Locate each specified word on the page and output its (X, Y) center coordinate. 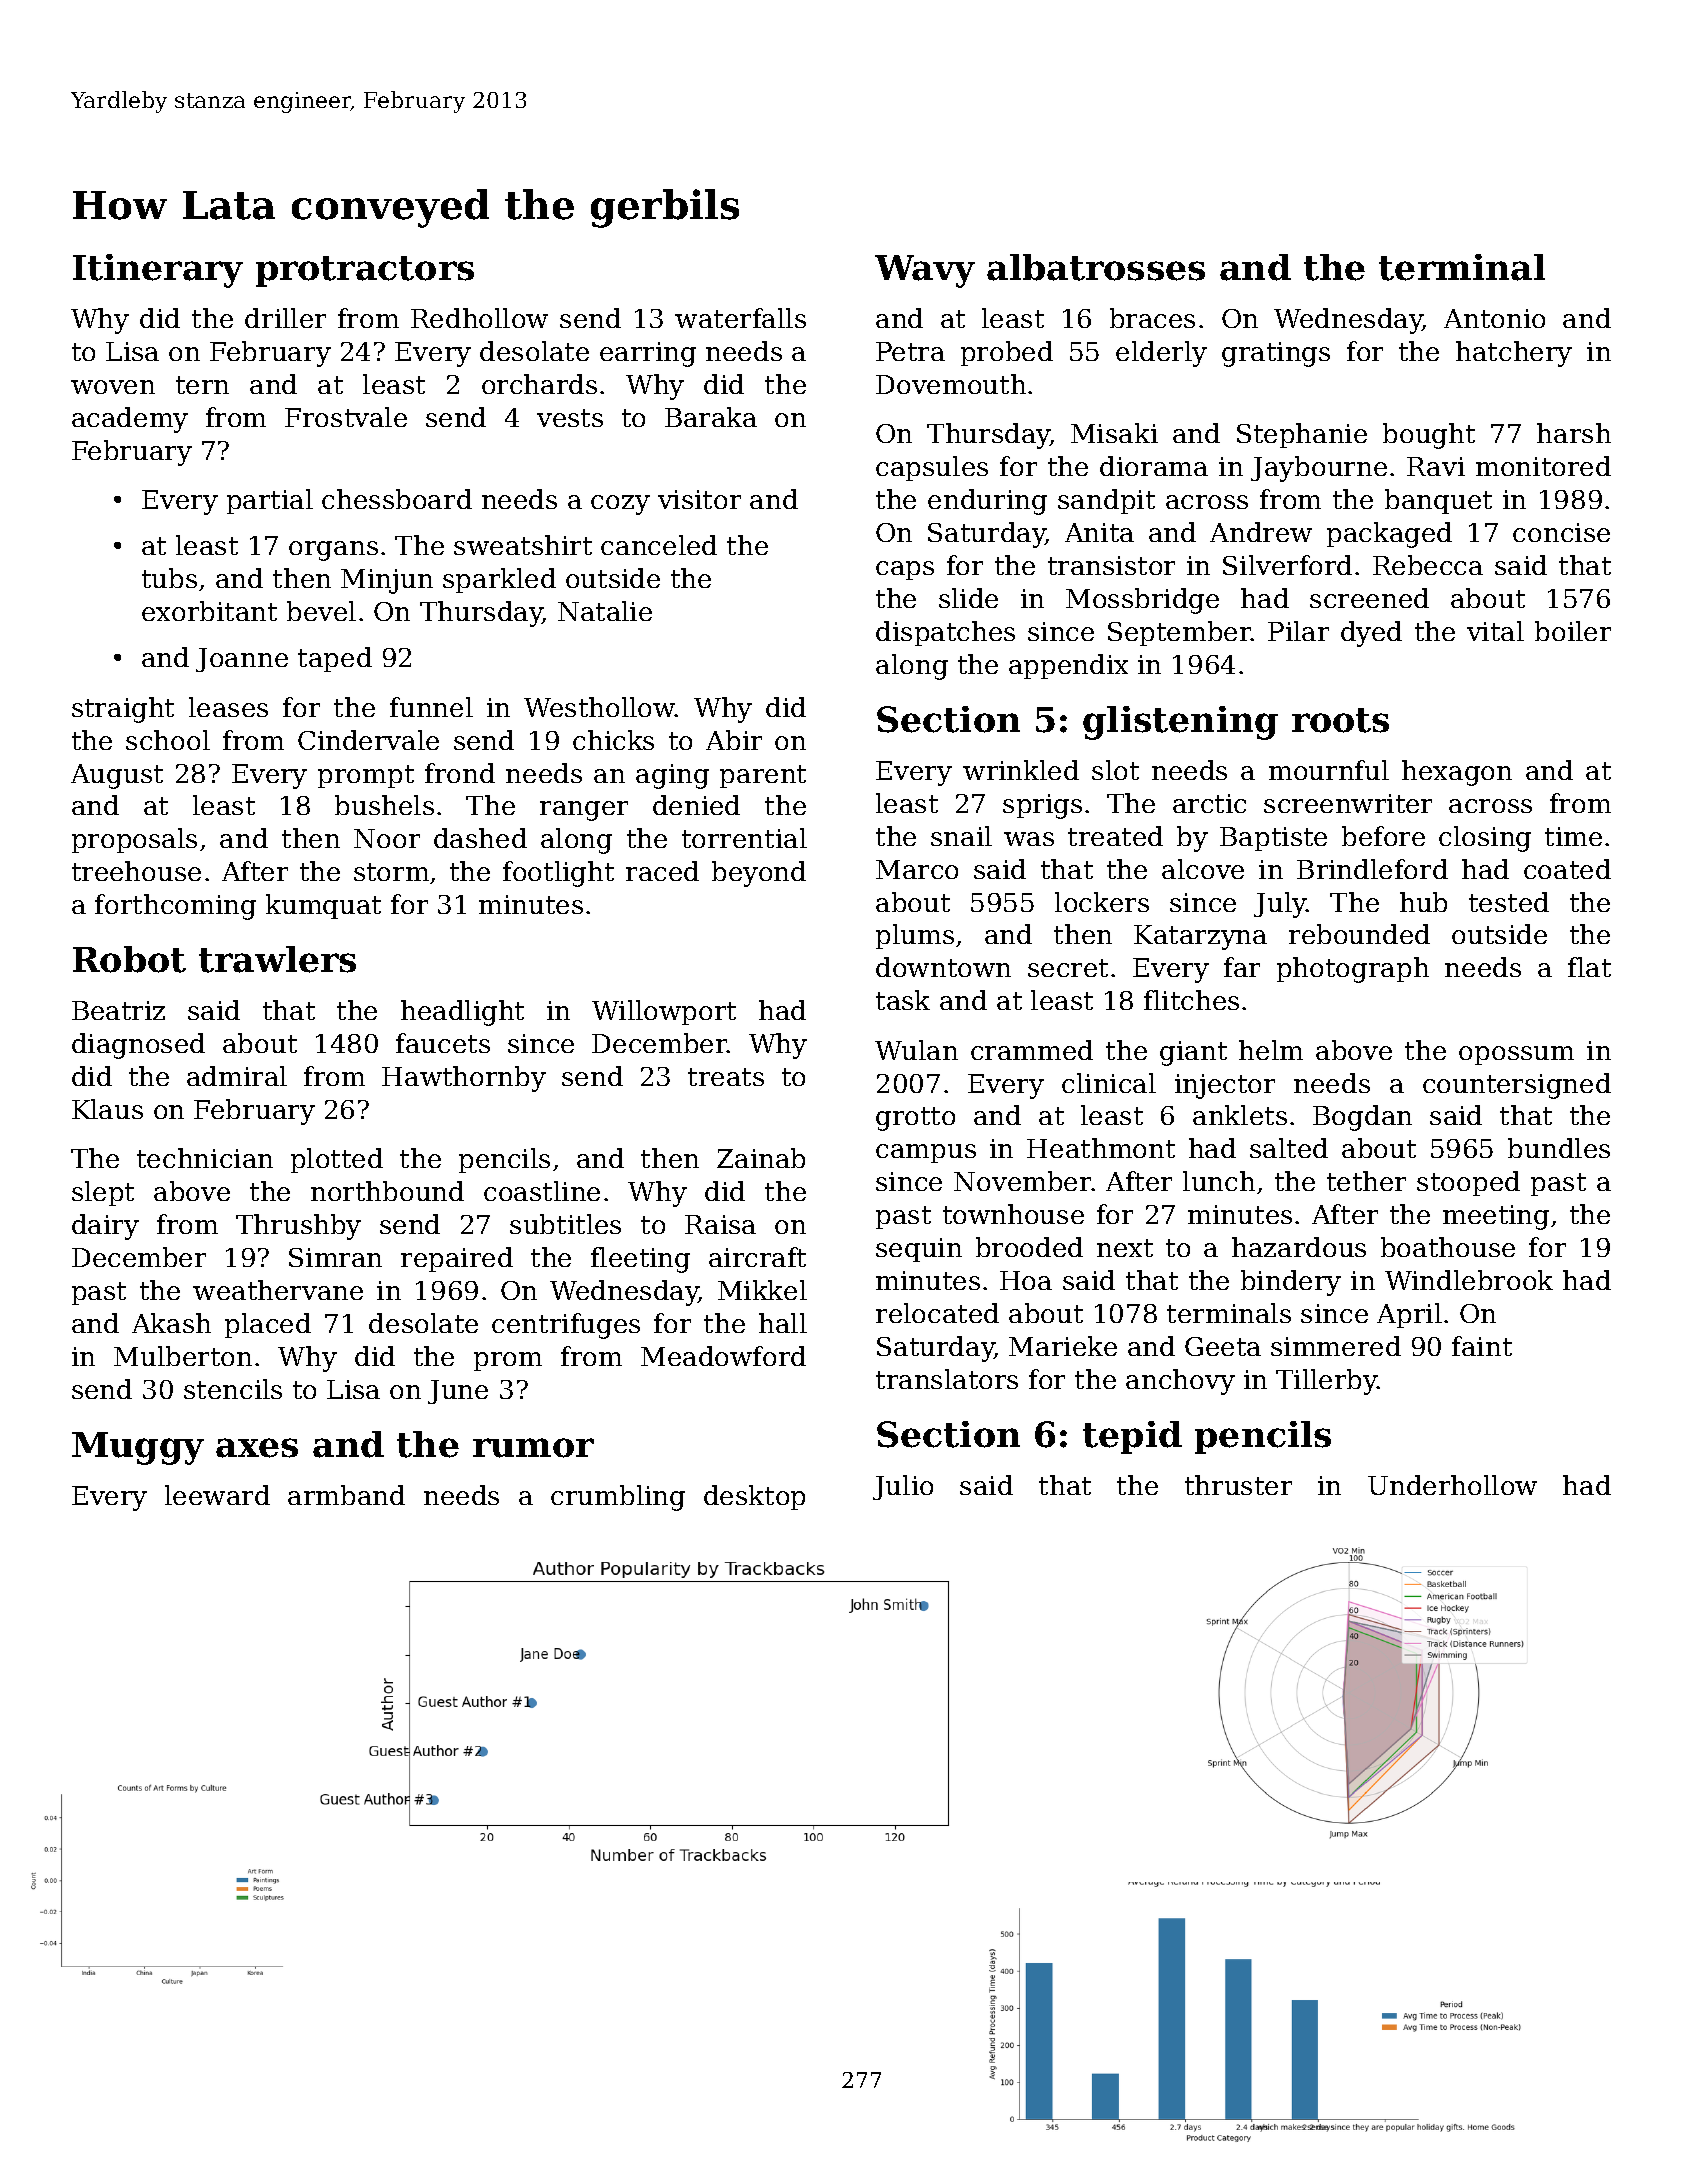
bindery (1291, 1283)
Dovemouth (951, 384)
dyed (1371, 634)
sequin (919, 1250)
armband (346, 1495)
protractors (365, 271)
